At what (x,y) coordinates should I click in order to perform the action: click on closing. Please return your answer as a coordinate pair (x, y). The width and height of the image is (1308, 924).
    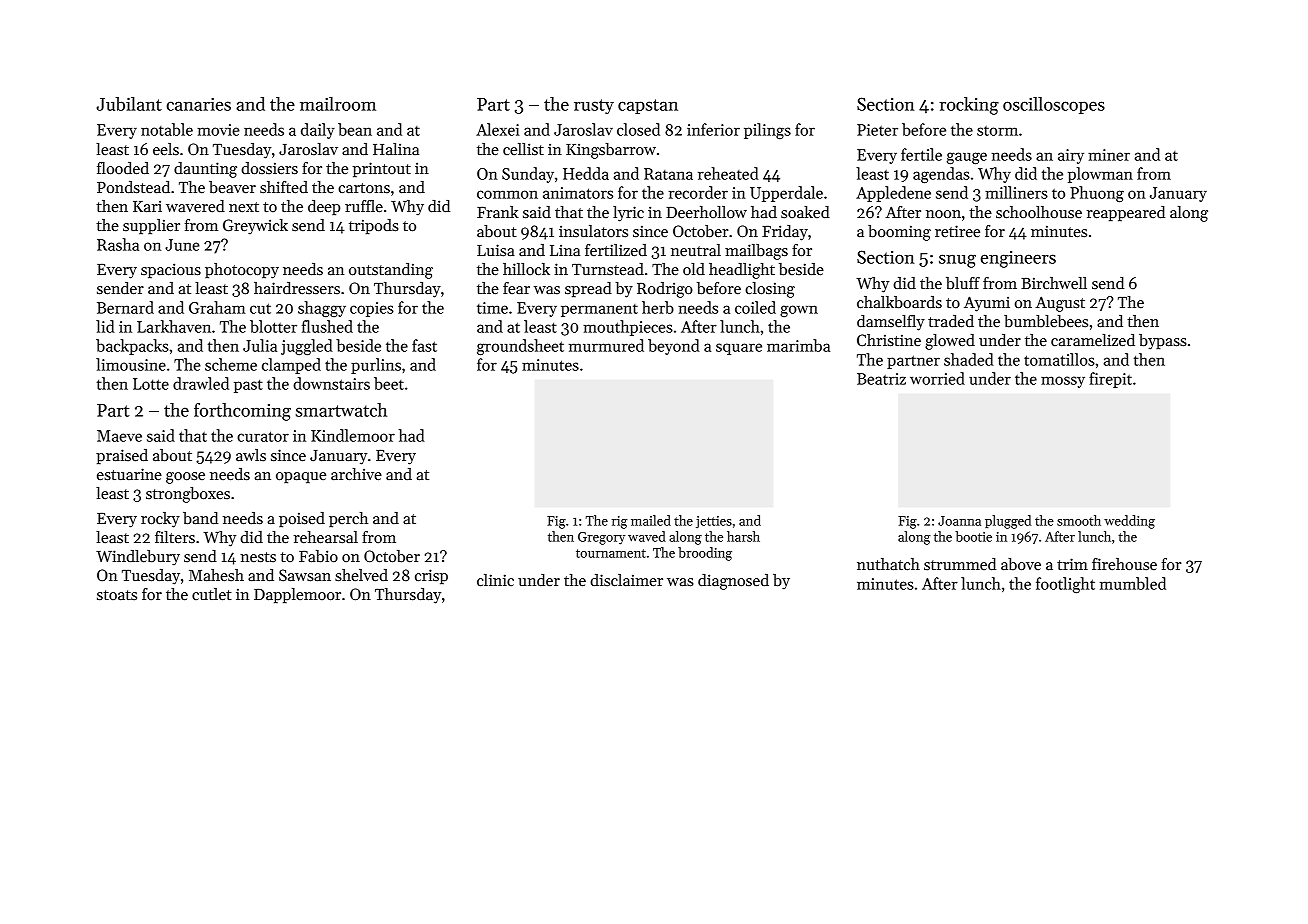
    Looking at the image, I should click on (770, 290).
